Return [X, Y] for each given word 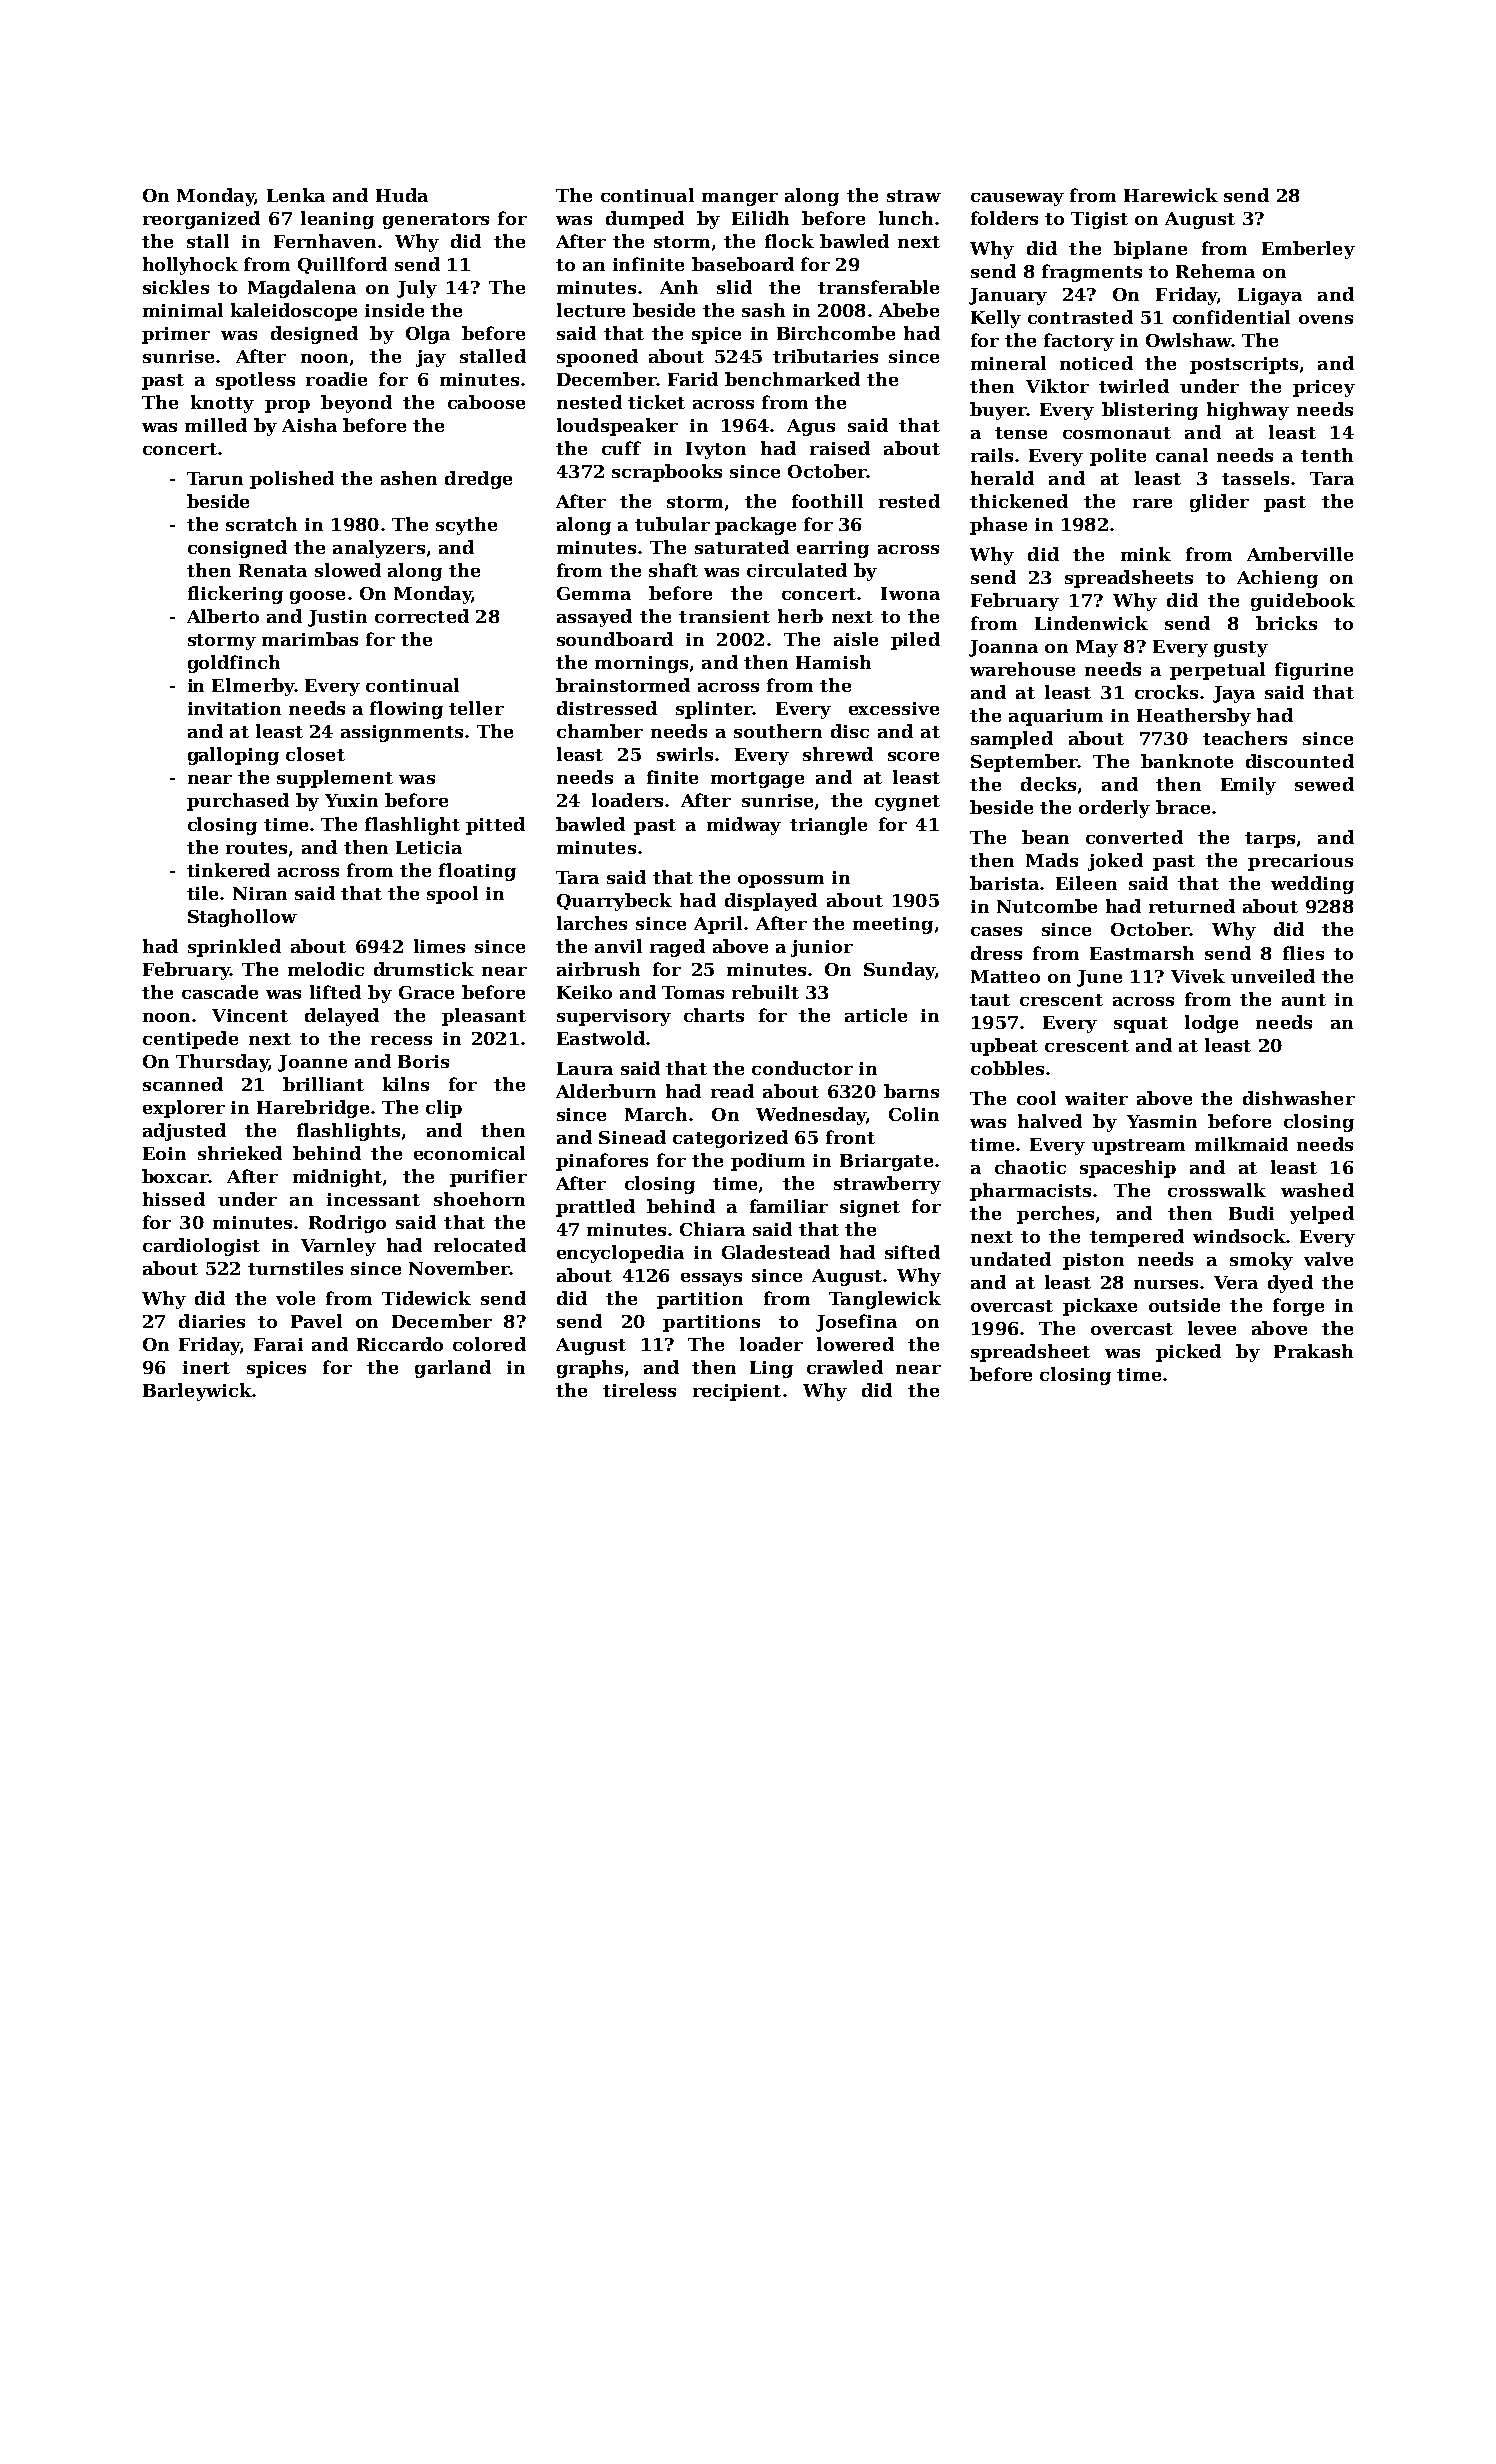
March [656, 1114]
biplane [1150, 250]
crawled [845, 1367]
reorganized [201, 220]
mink [1146, 554]
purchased [238, 802]
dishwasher [1299, 1098]
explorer [184, 1109]
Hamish [833, 662]
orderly [1114, 809]
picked [1188, 1353]
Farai [278, 1344]
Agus [811, 427]
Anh [679, 287]
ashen [409, 478]
